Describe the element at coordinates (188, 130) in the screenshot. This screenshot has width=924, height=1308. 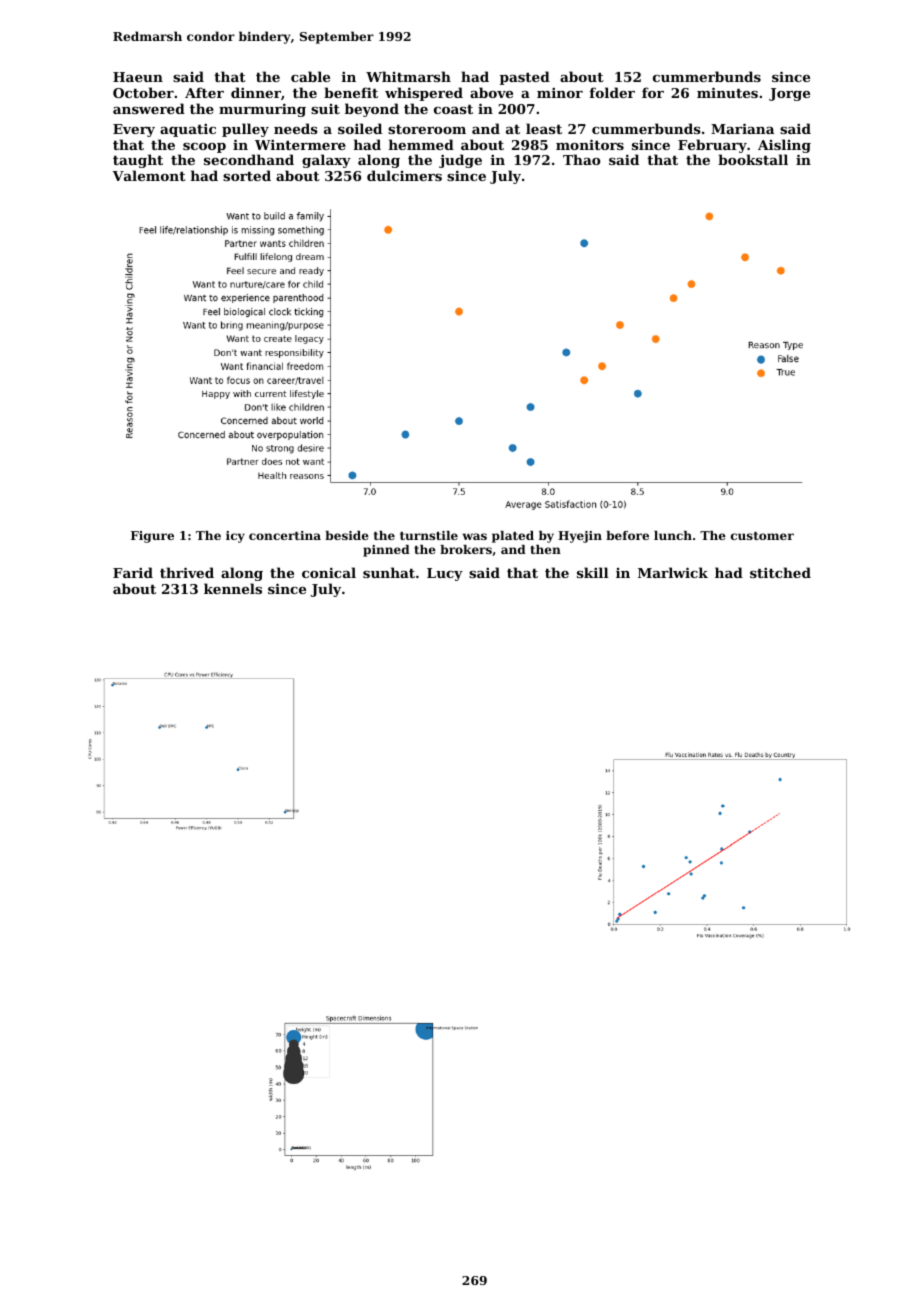
I see `aquatic` at that location.
